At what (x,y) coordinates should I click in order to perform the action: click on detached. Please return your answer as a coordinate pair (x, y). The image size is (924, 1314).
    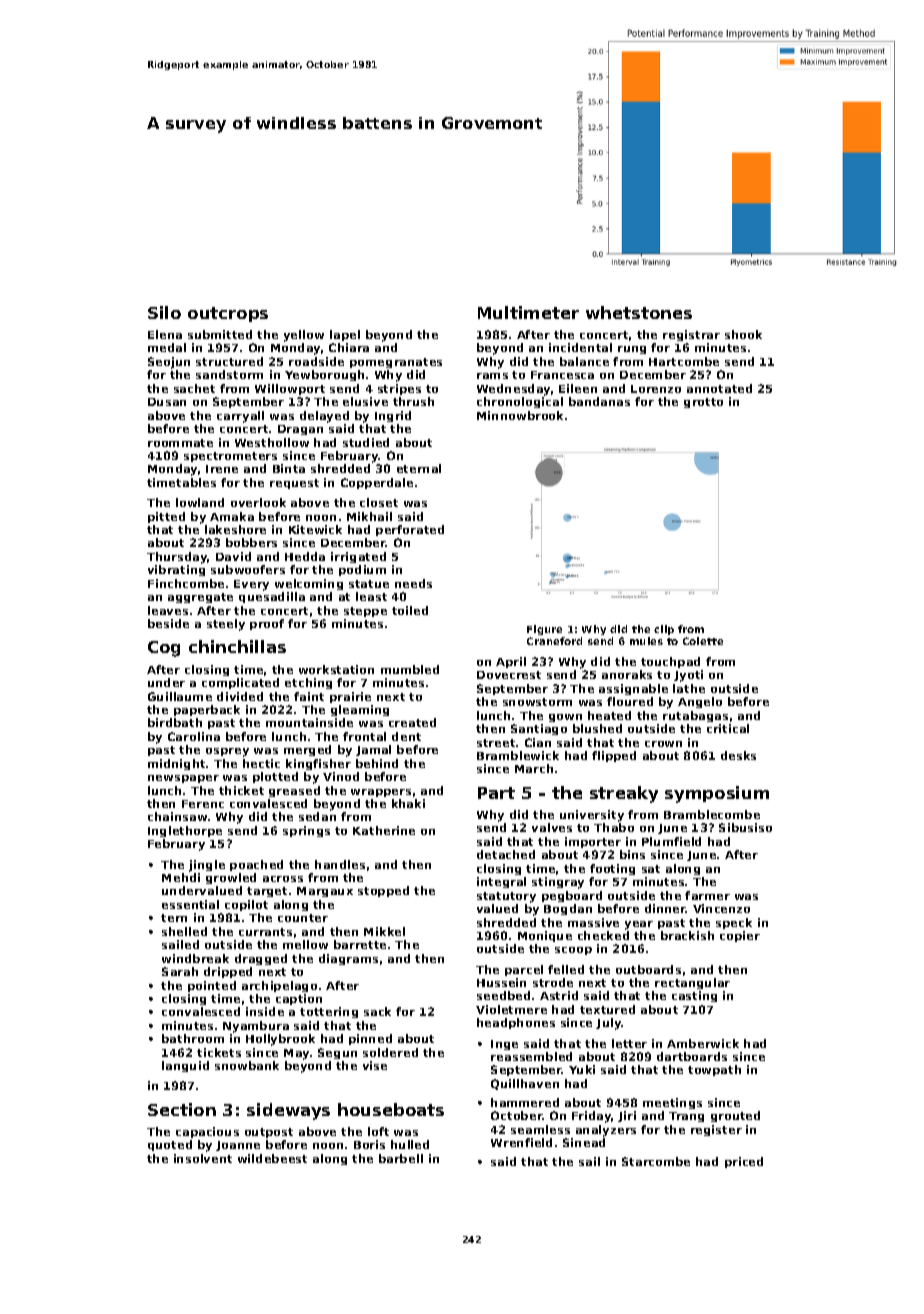
    Looking at the image, I should click on (506, 854).
